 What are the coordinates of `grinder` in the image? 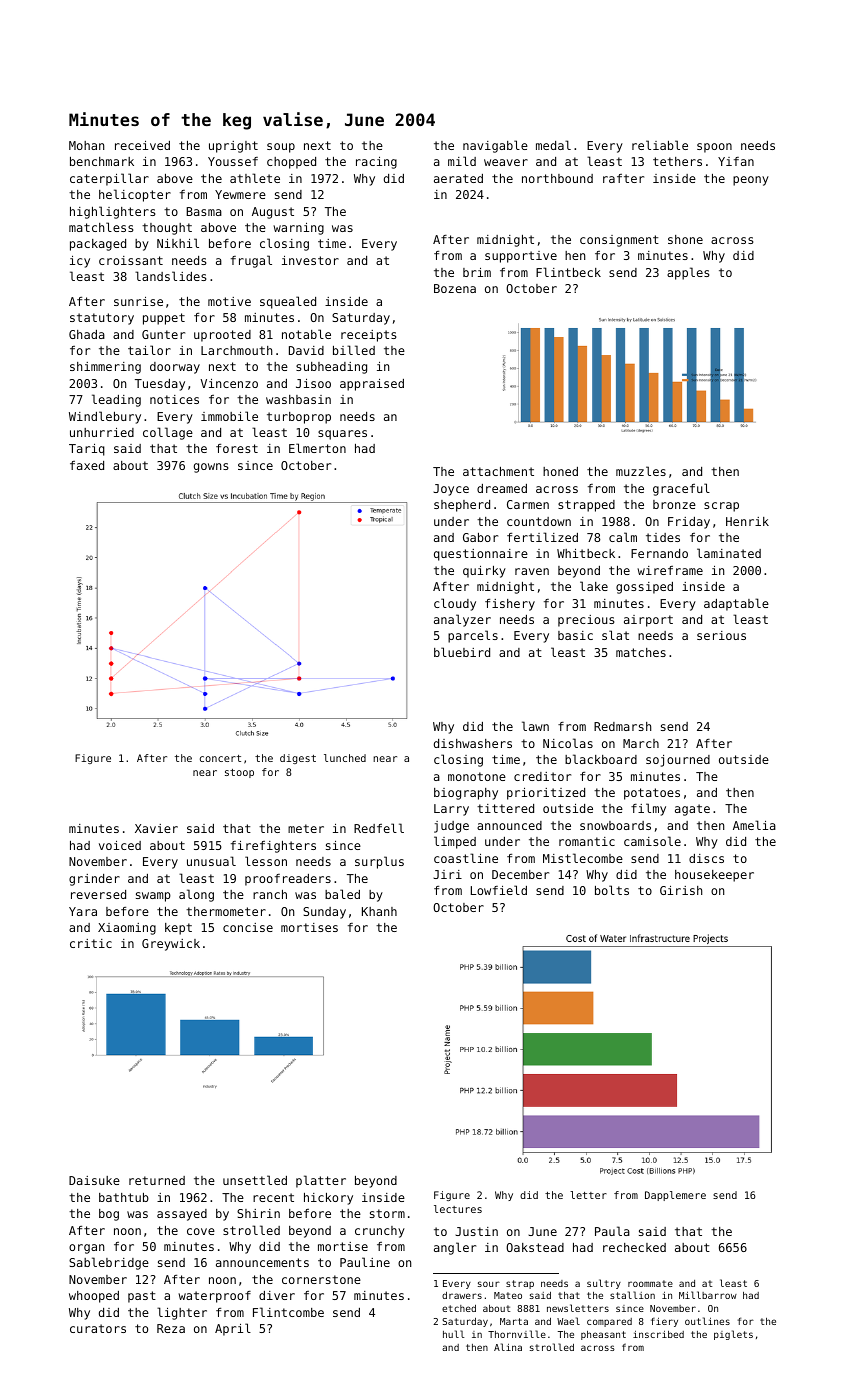 It's located at (94, 880).
